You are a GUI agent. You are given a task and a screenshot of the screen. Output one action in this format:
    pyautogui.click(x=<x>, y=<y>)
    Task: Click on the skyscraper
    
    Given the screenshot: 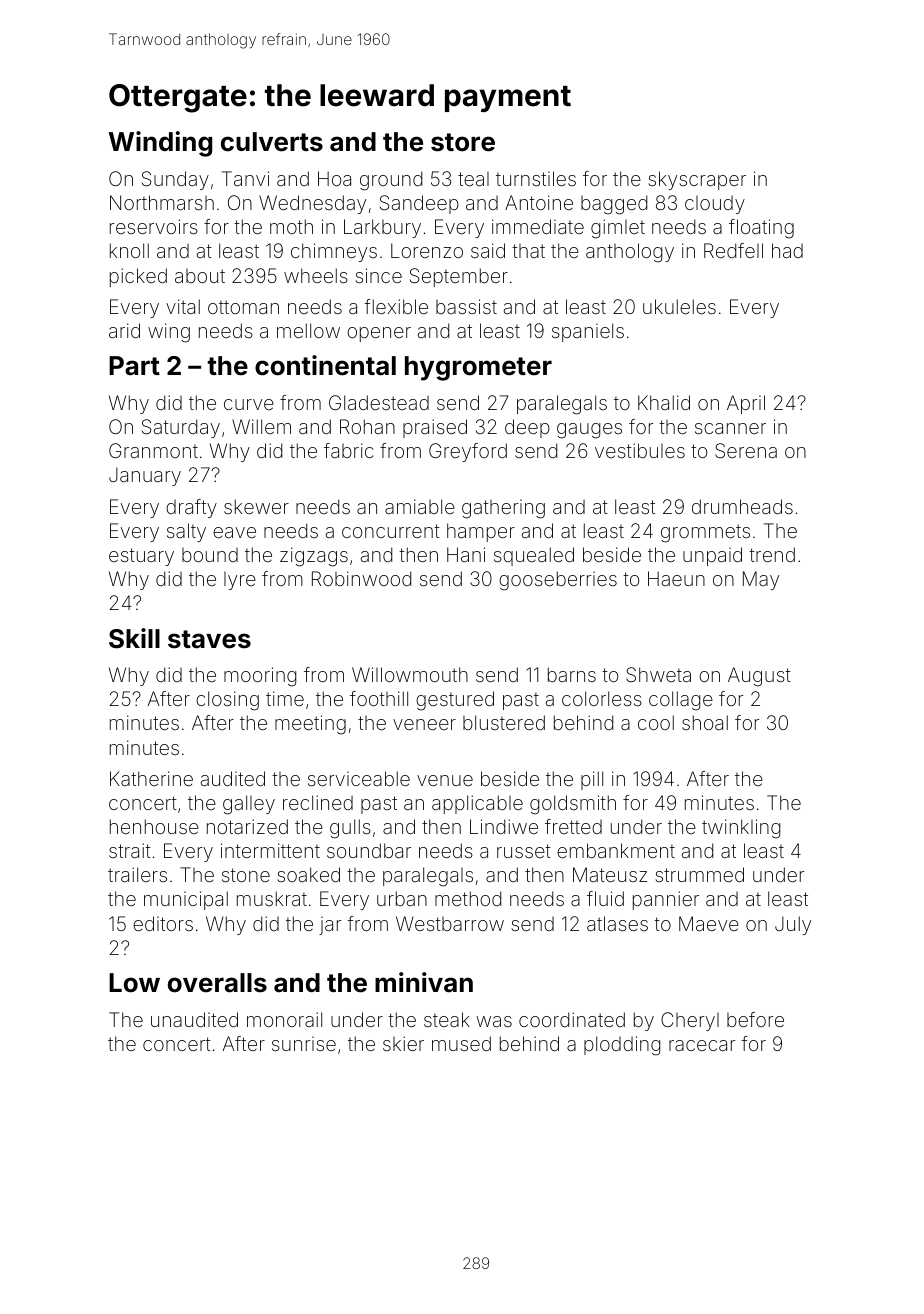 What is the action you would take?
    pyautogui.click(x=697, y=180)
